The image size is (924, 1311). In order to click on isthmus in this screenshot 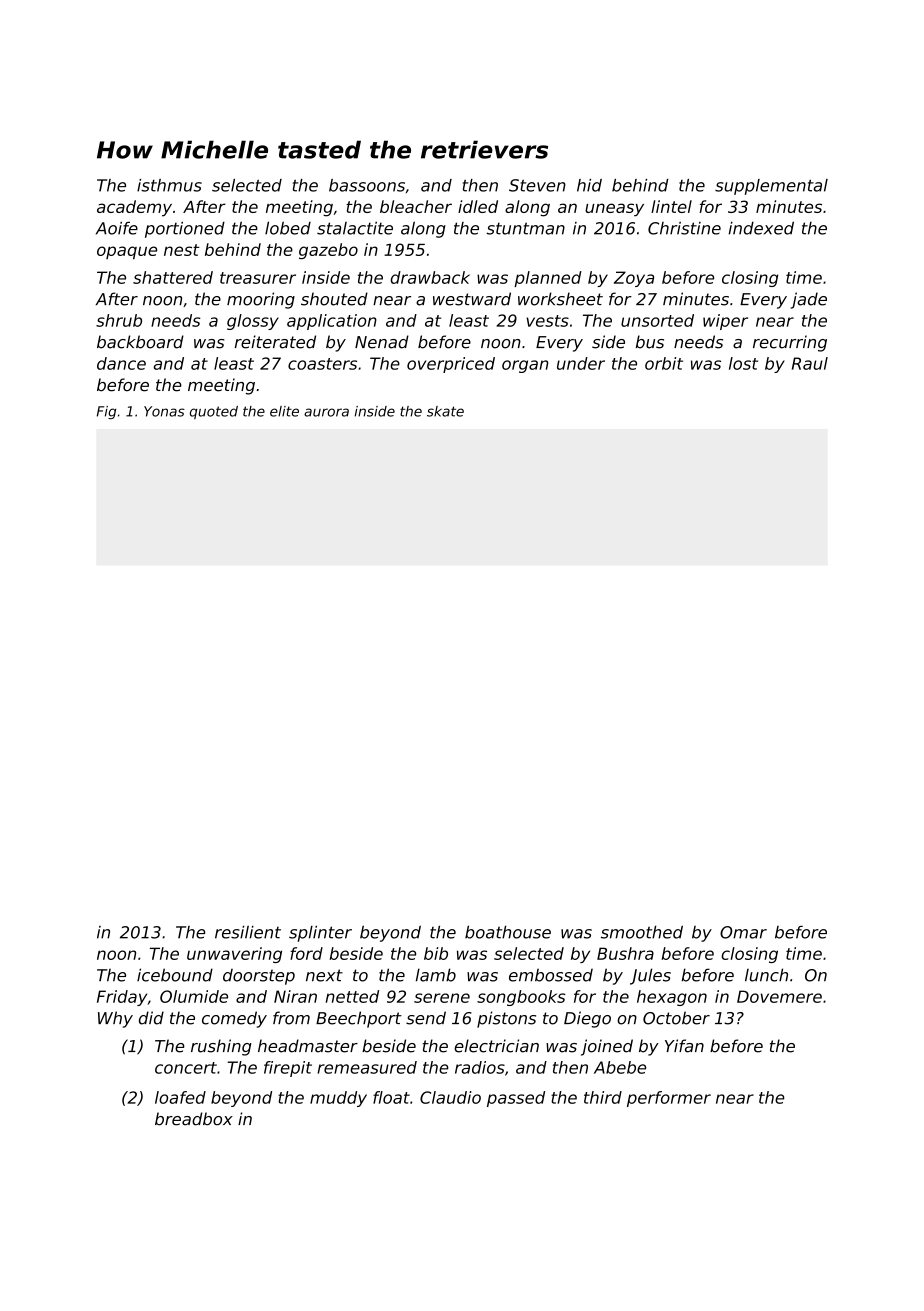, I will do `click(169, 185)`.
